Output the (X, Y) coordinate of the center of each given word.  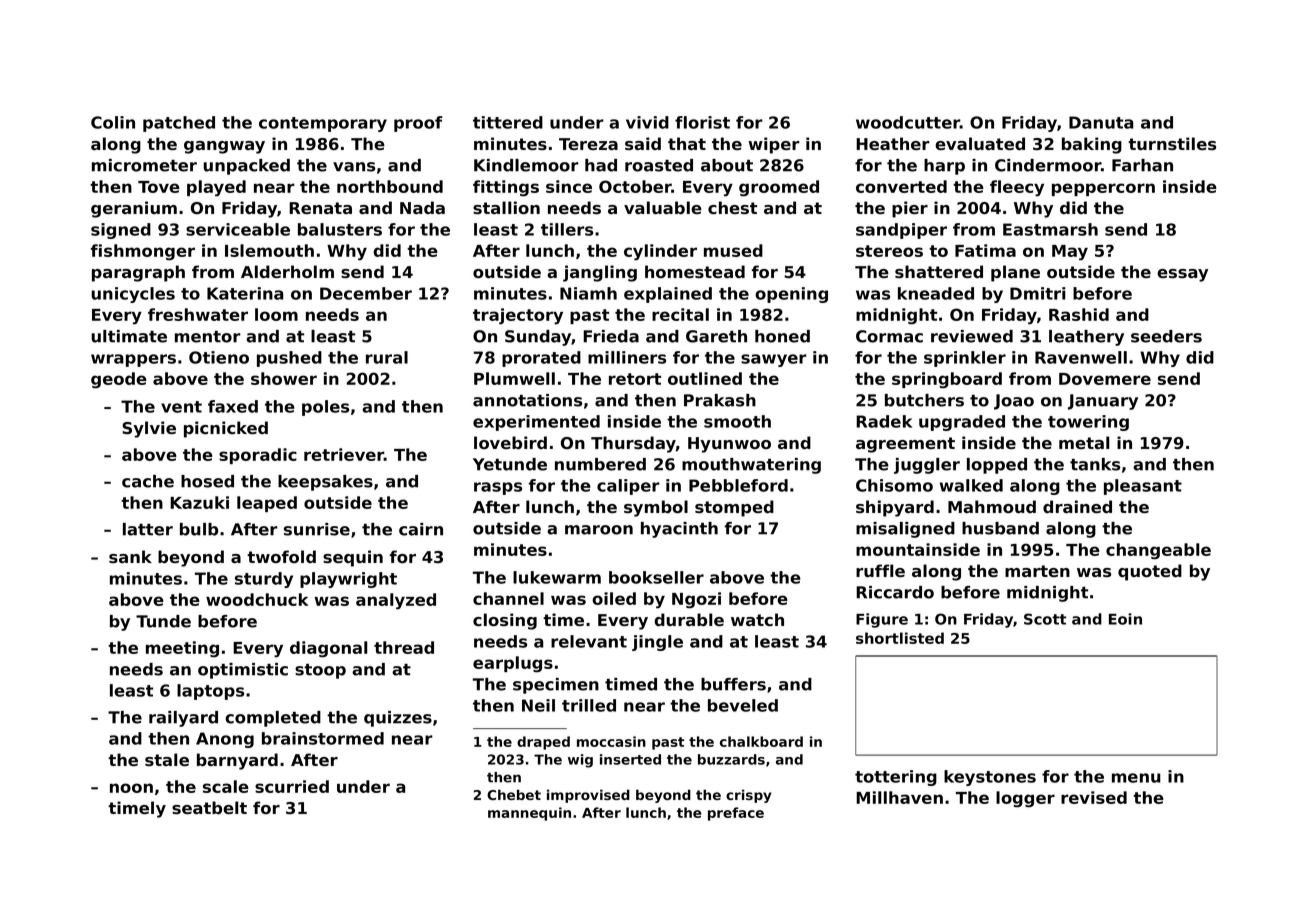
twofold (281, 556)
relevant (589, 641)
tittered (508, 122)
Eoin (1125, 619)
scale (226, 786)
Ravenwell (1081, 357)
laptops (210, 692)
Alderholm (287, 271)
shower (284, 378)
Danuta (1101, 122)
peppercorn (1103, 189)
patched (179, 124)
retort (635, 379)
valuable (663, 207)
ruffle (880, 570)
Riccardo (895, 592)
